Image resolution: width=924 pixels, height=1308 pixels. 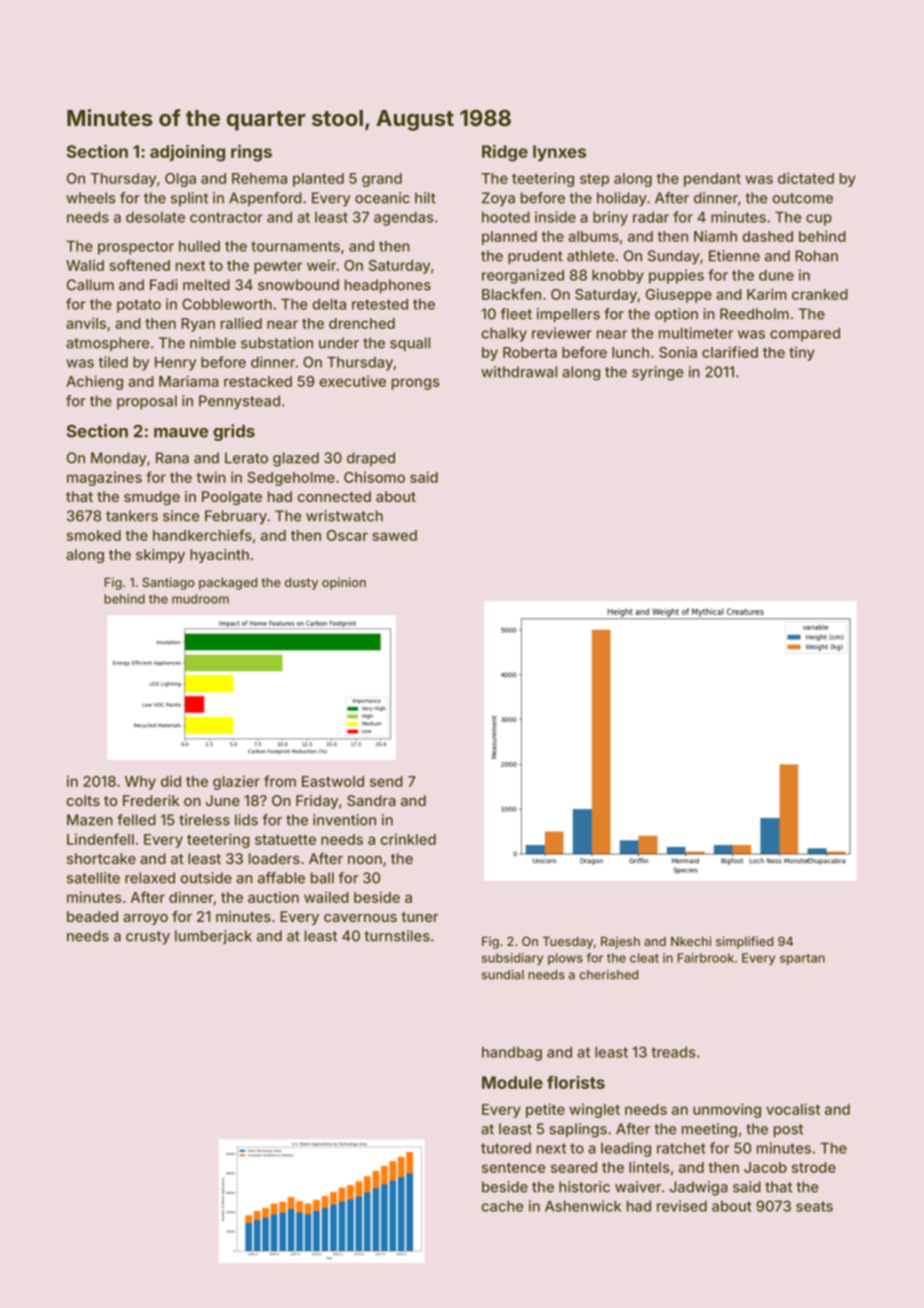 I want to click on tiny, so click(x=802, y=353).
